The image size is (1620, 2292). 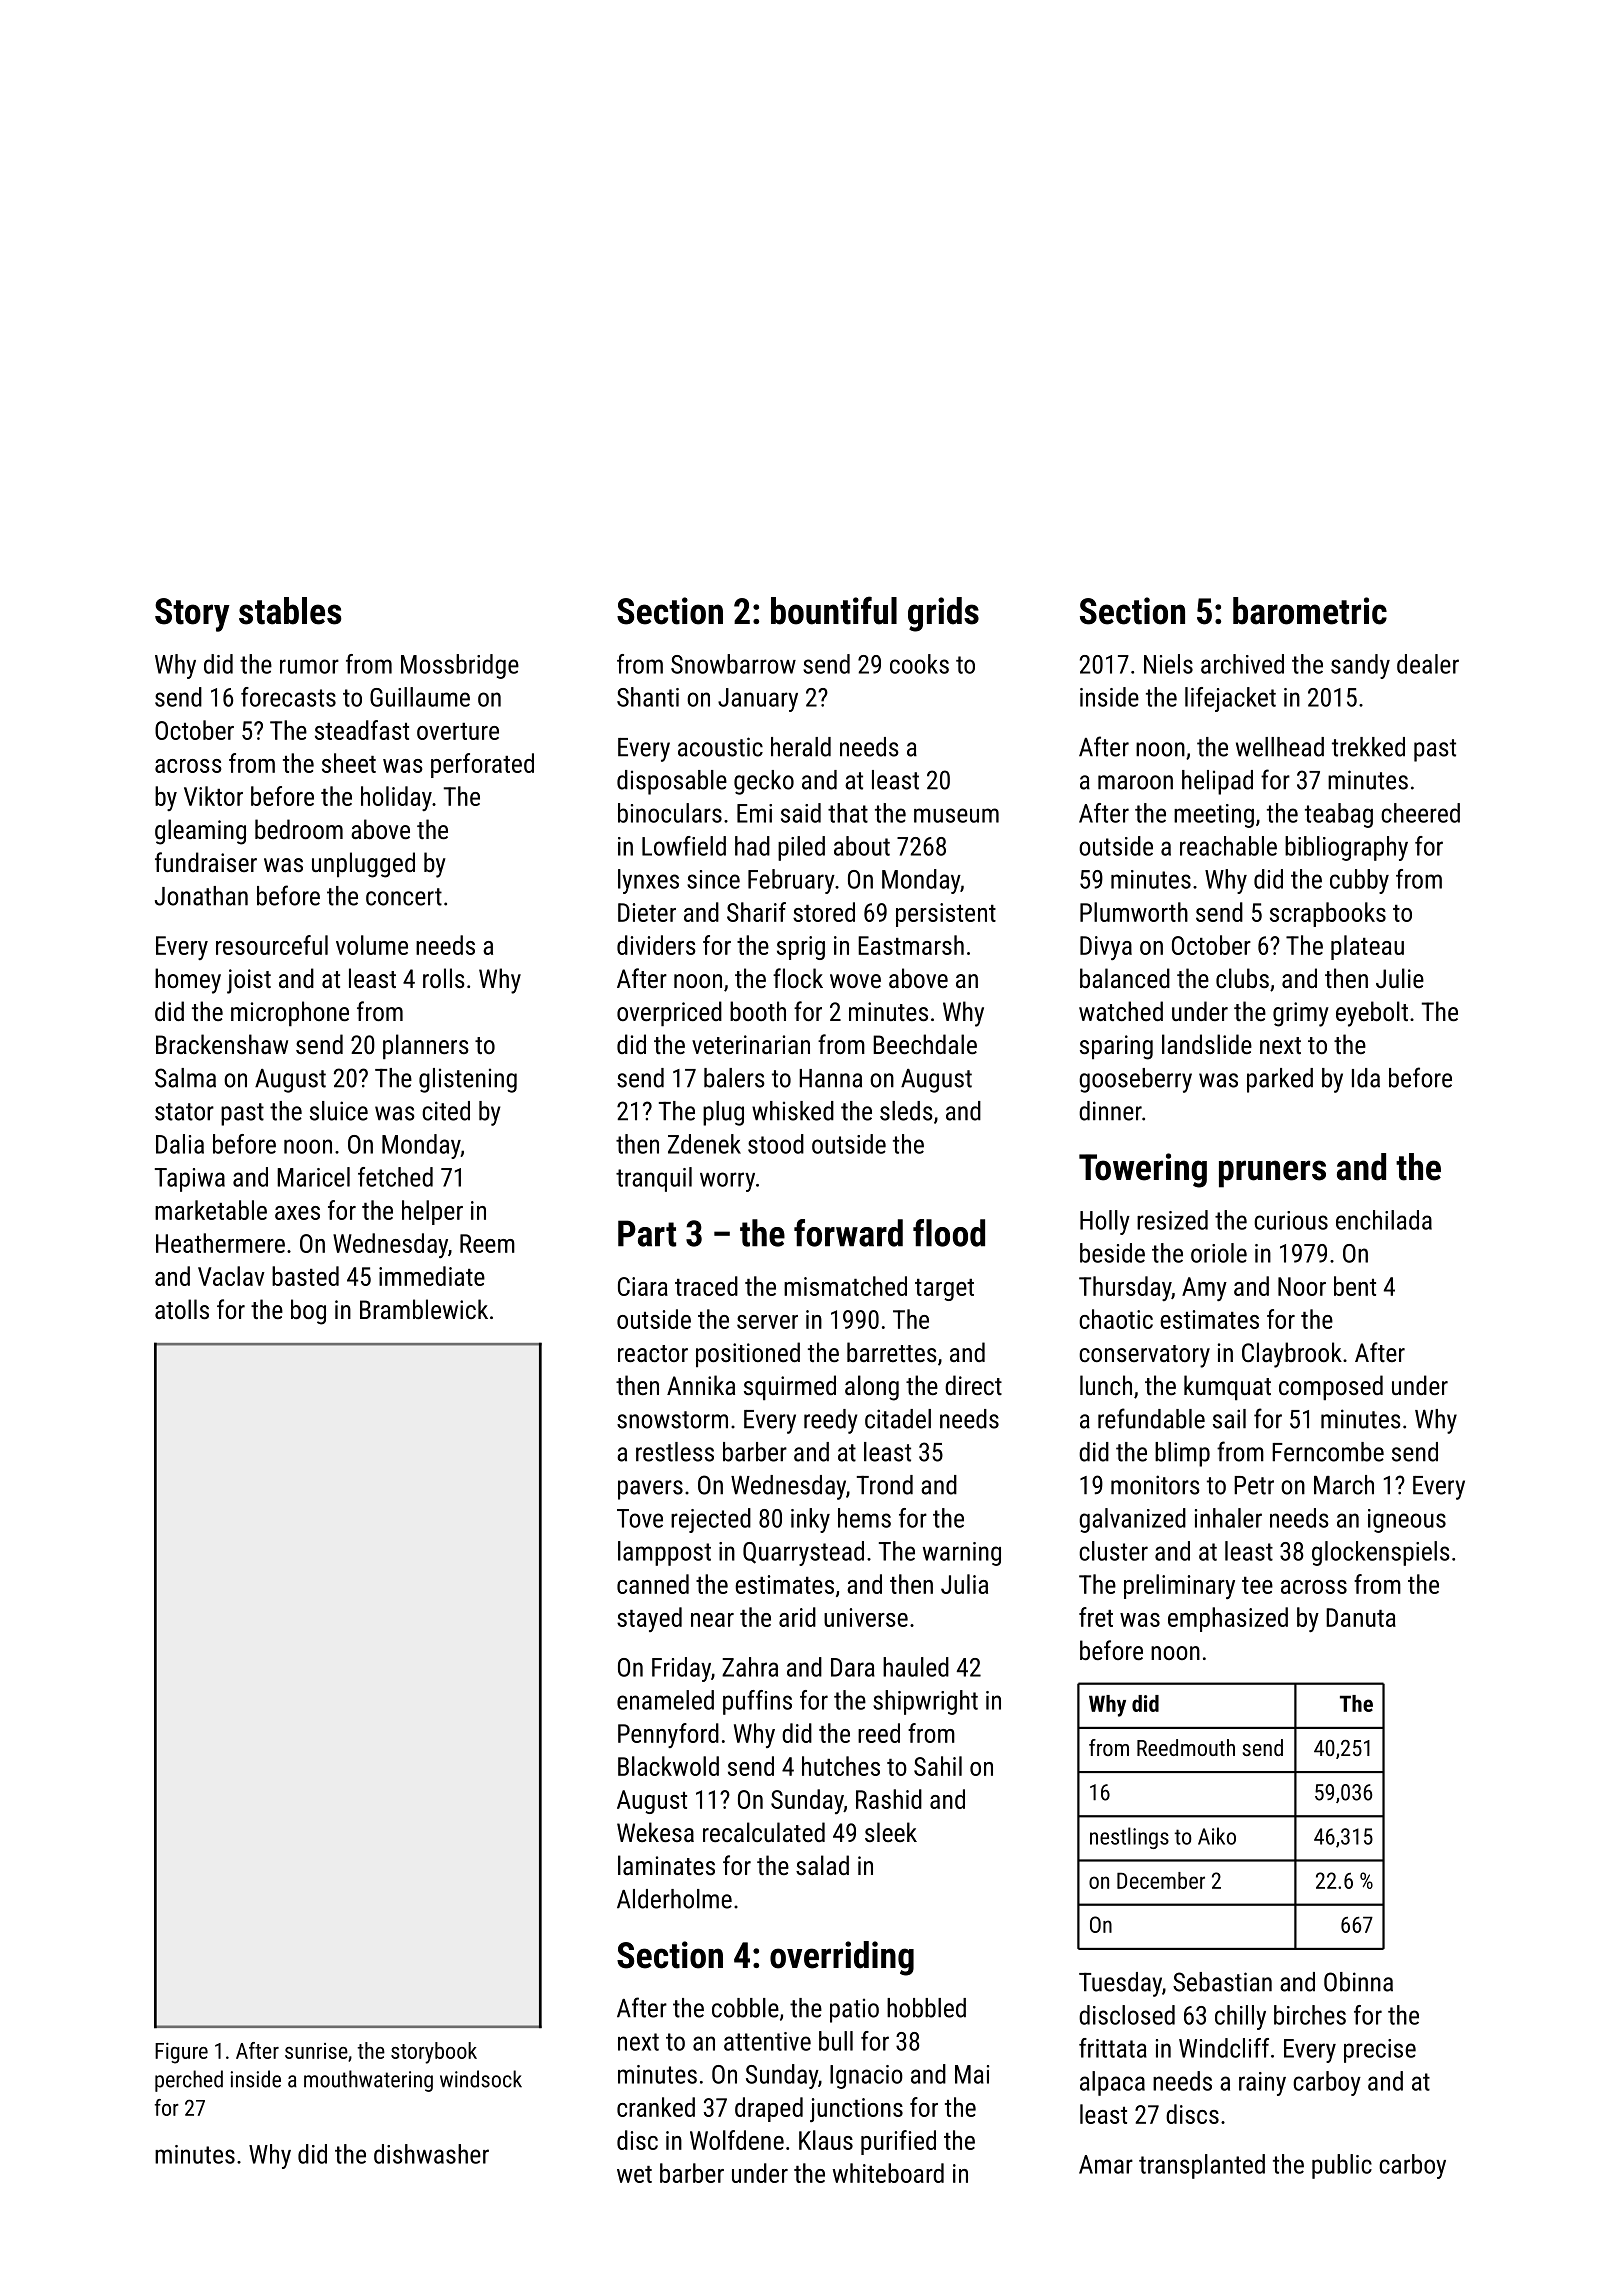 I want to click on Mossbridge, so click(x=460, y=666).
